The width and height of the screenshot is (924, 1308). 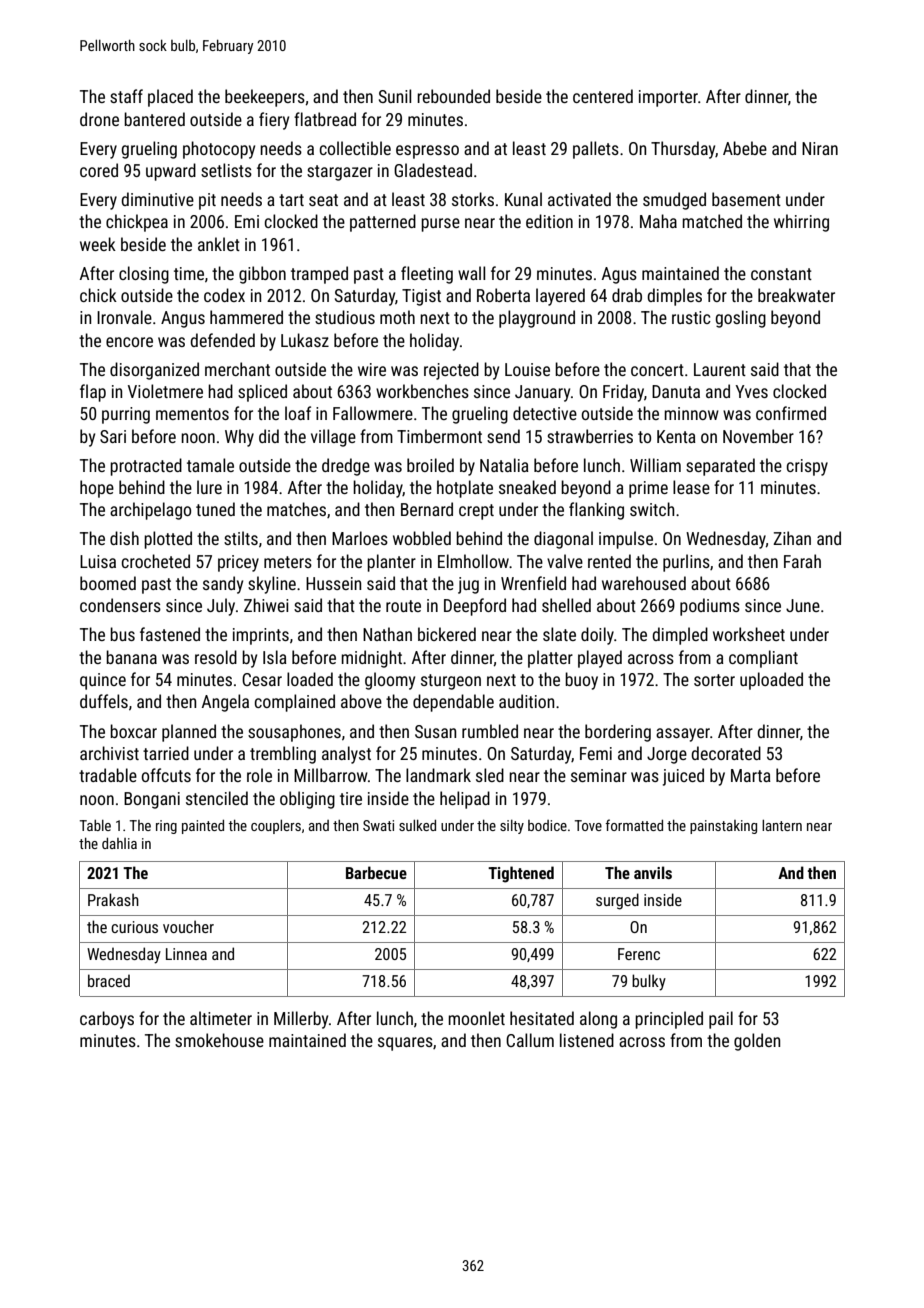 What do you see at coordinates (203, 827) in the screenshot?
I see `painted` at bounding box center [203, 827].
